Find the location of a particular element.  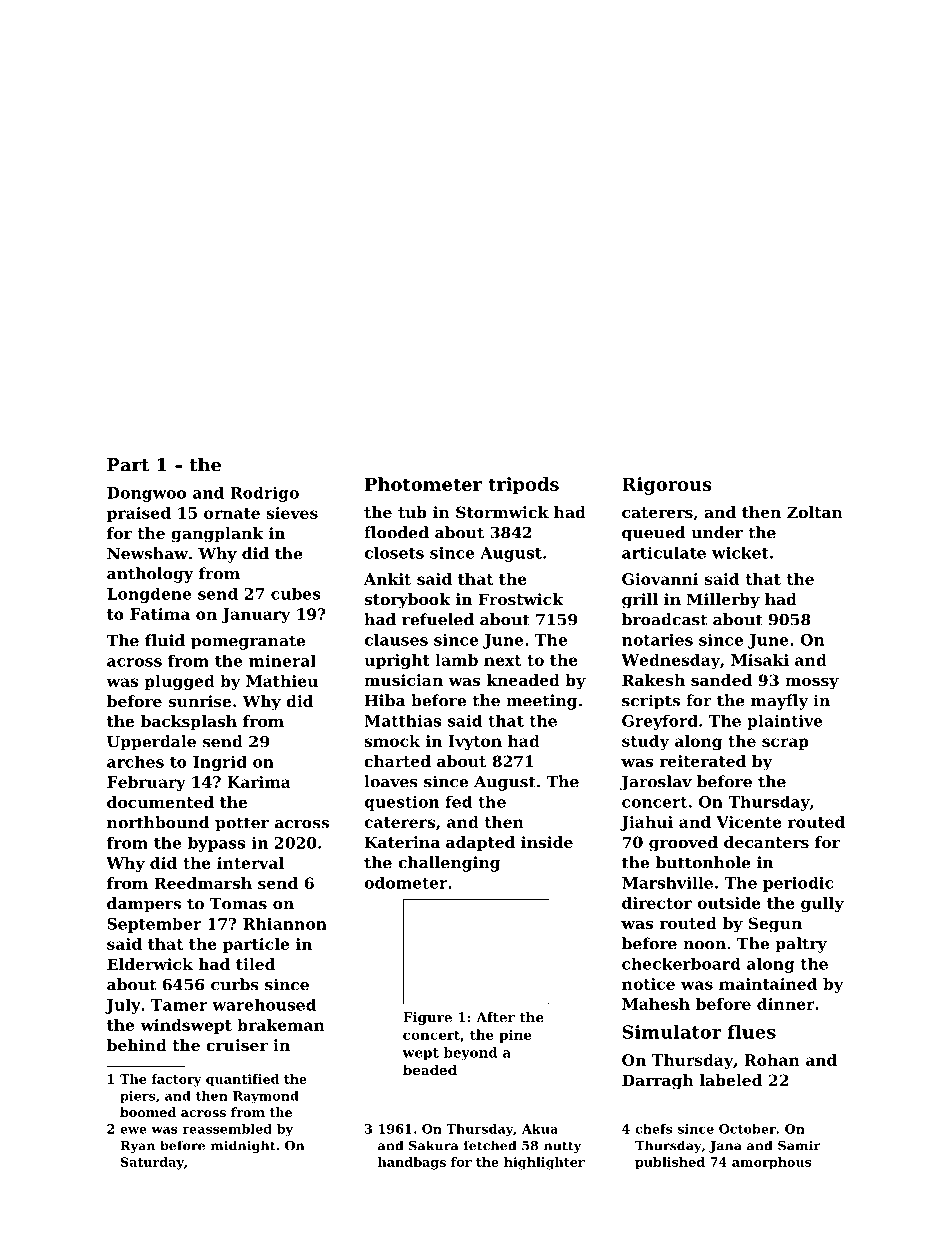

Matthias is located at coordinates (402, 721).
